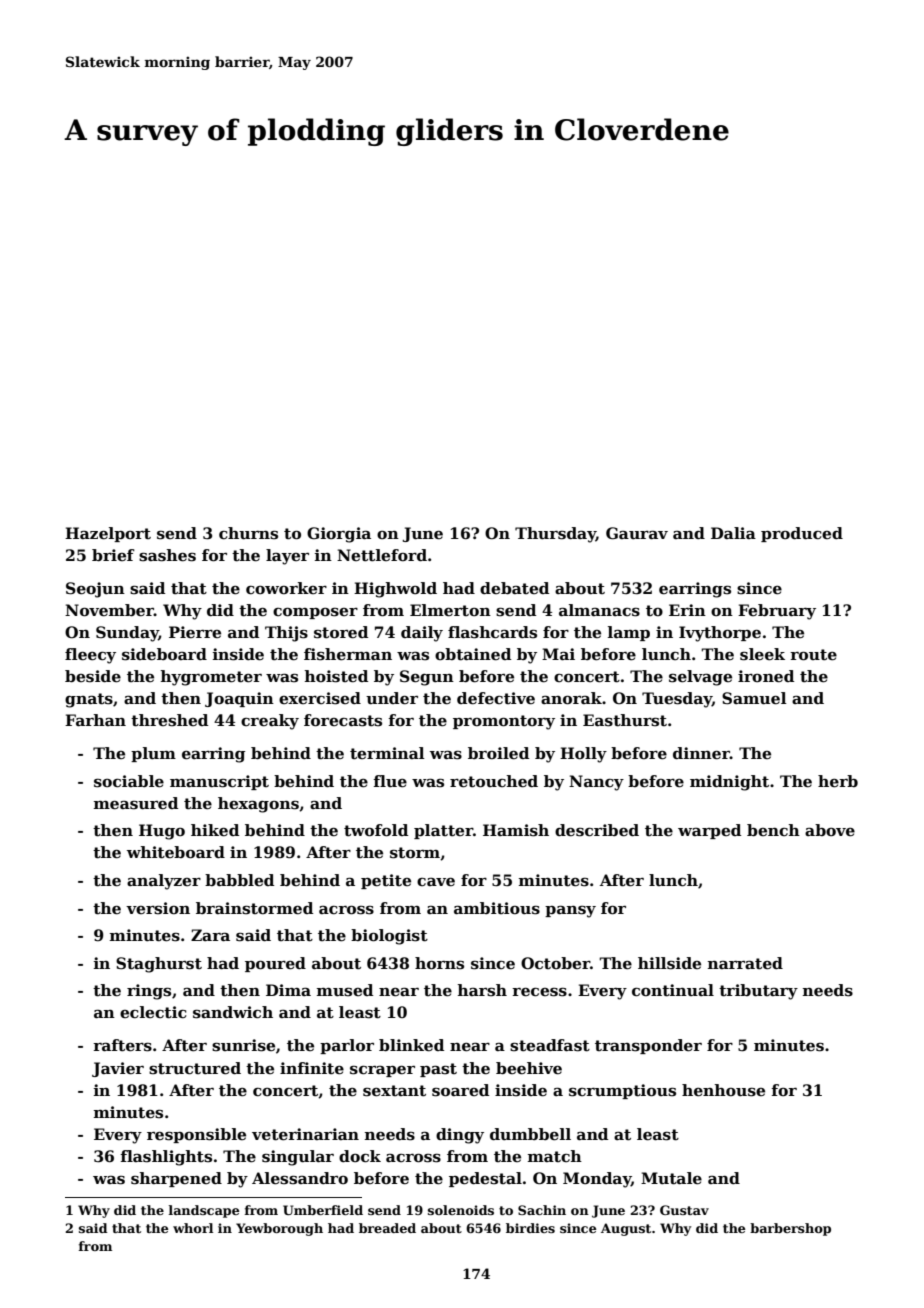 This document has height=1308, width=924. I want to click on produced, so click(802, 534).
